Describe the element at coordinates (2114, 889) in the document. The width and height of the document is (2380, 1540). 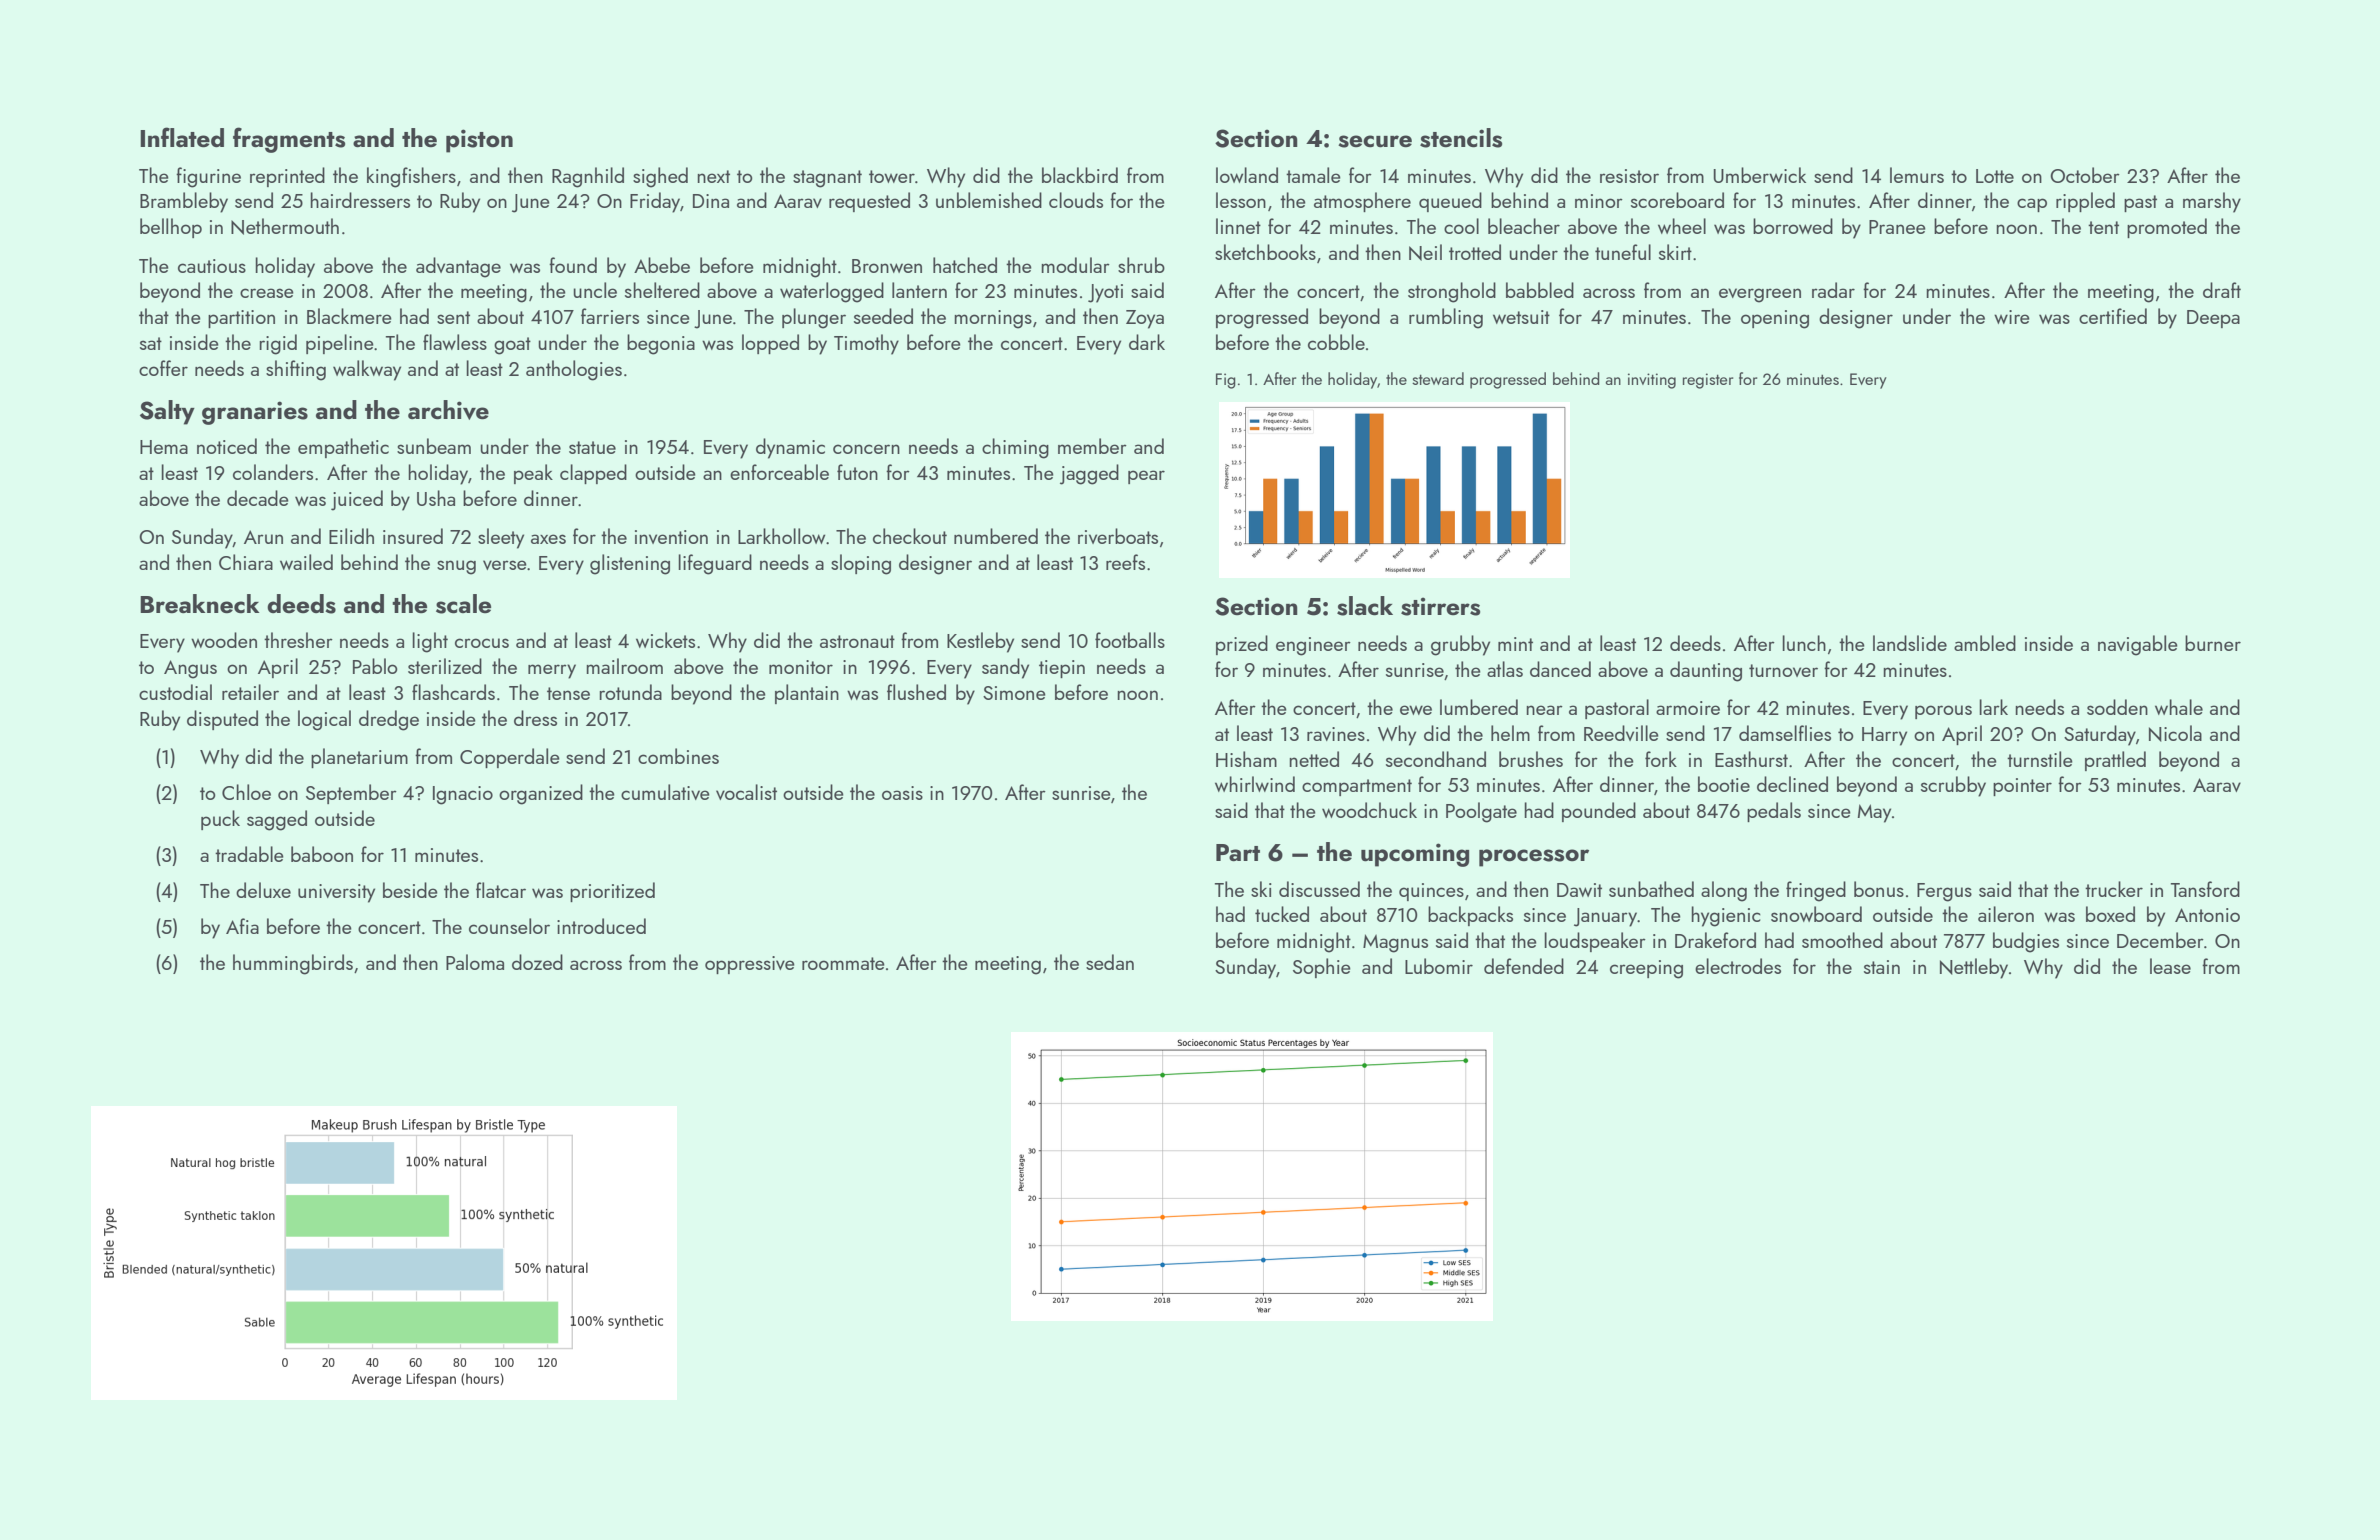
I see `trucker` at that location.
